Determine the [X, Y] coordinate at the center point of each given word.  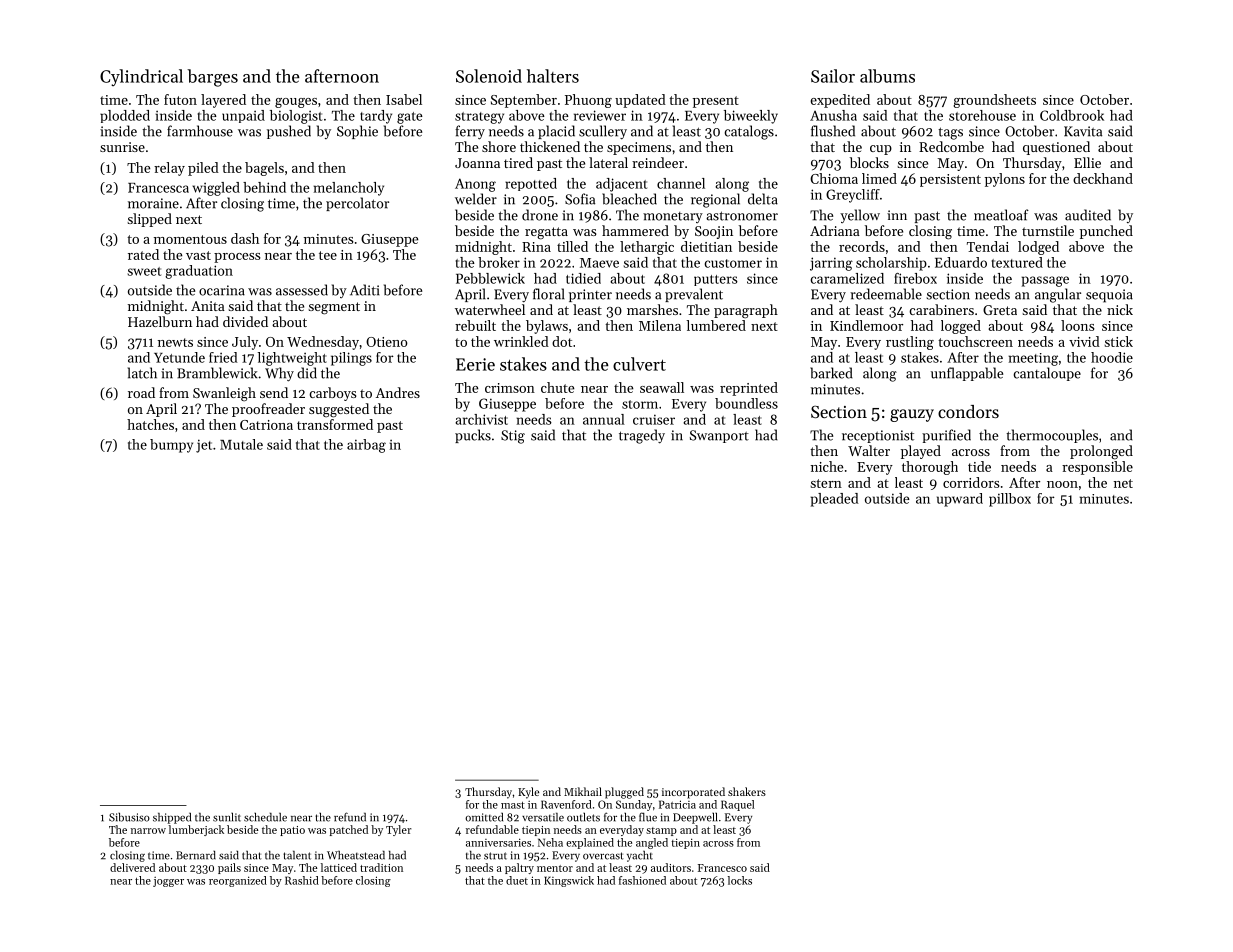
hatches [150, 424]
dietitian [706, 246]
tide [979, 466]
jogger [168, 882]
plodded [125, 116]
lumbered [716, 325]
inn [897, 215]
